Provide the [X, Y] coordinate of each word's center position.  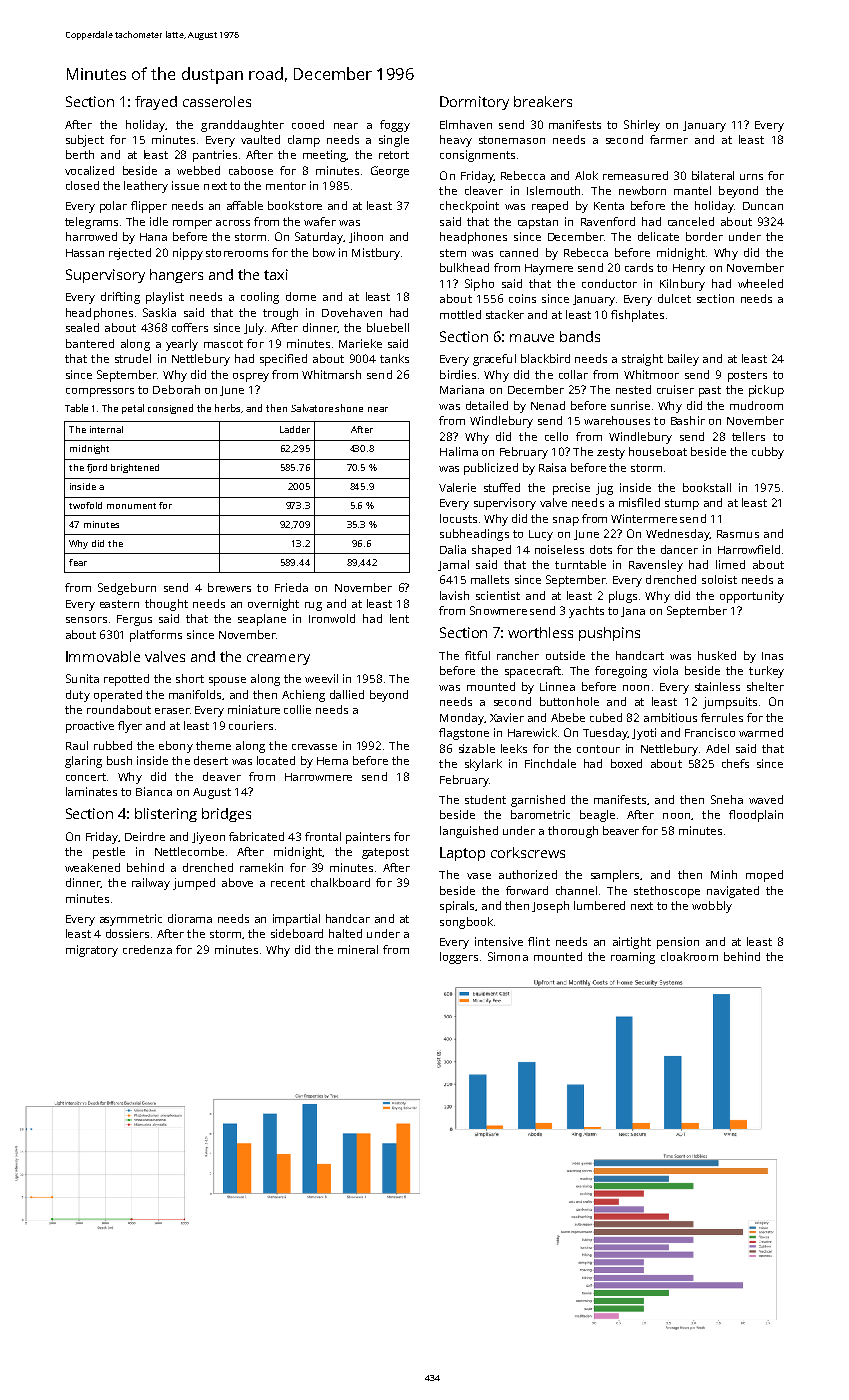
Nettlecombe [189, 851]
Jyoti [644, 734]
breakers [543, 101]
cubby [768, 453]
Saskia [159, 312]
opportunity [752, 597]
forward [527, 890]
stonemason [512, 140]
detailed [487, 405]
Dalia [453, 549]
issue [185, 185]
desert [211, 760]
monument [131, 506]
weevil [321, 678]
